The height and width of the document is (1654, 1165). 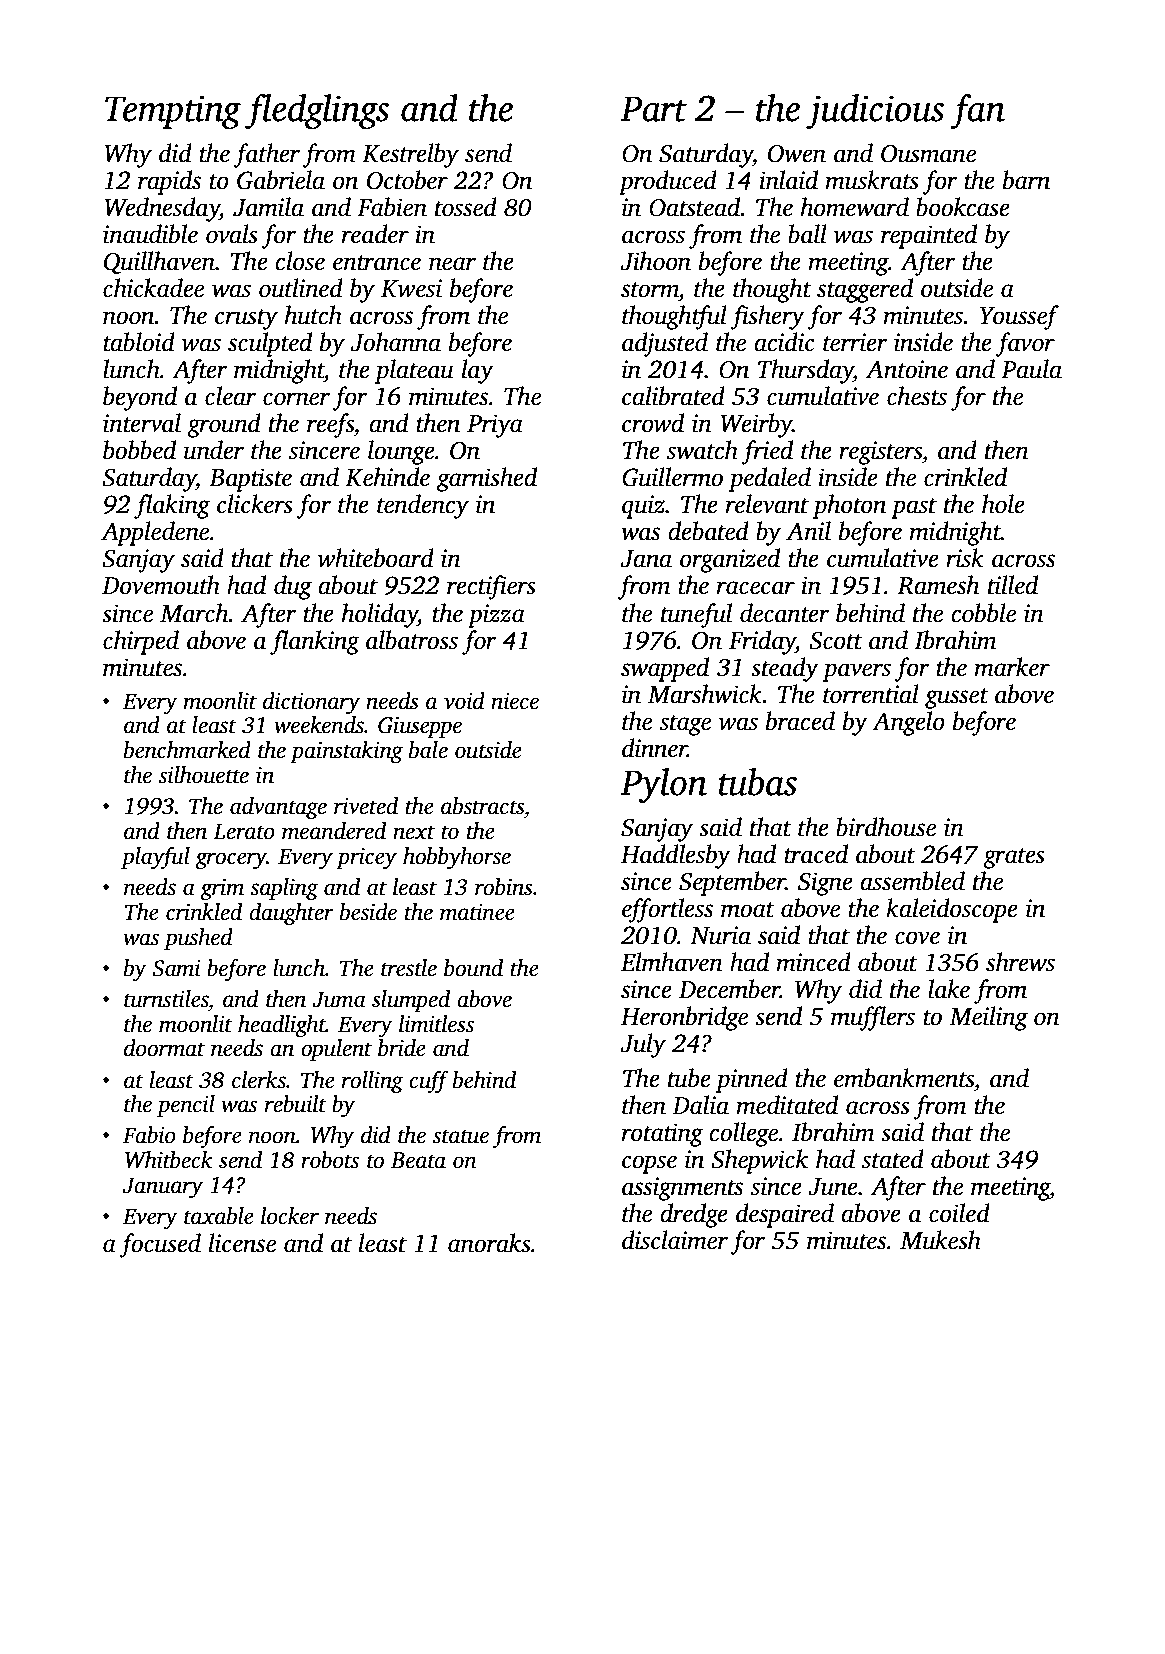 What do you see at coordinates (231, 860) in the document?
I see `grocery` at bounding box center [231, 860].
